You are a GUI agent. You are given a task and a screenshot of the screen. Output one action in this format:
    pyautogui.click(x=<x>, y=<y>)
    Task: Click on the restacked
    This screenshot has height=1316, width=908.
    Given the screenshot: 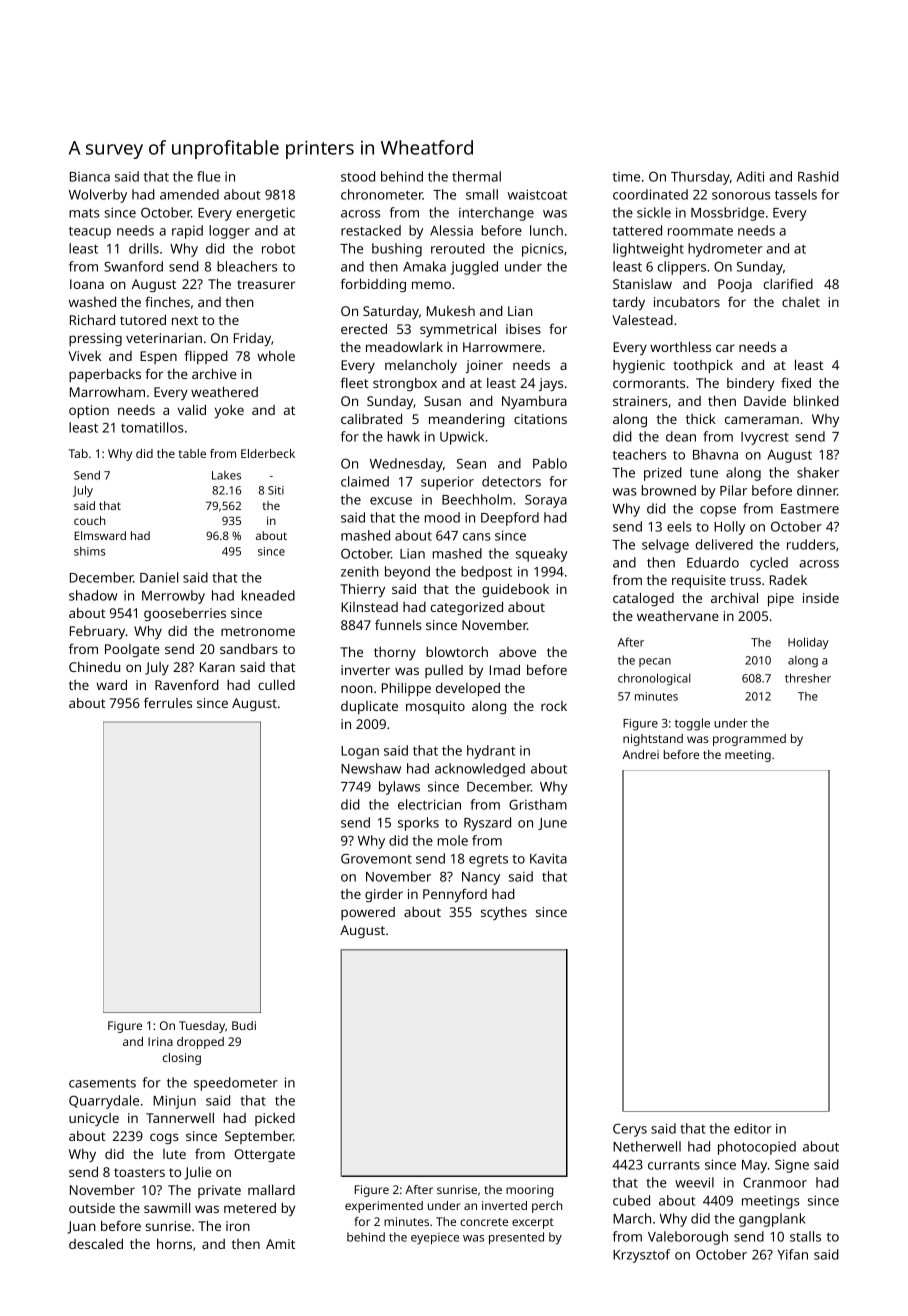 What is the action you would take?
    pyautogui.click(x=371, y=230)
